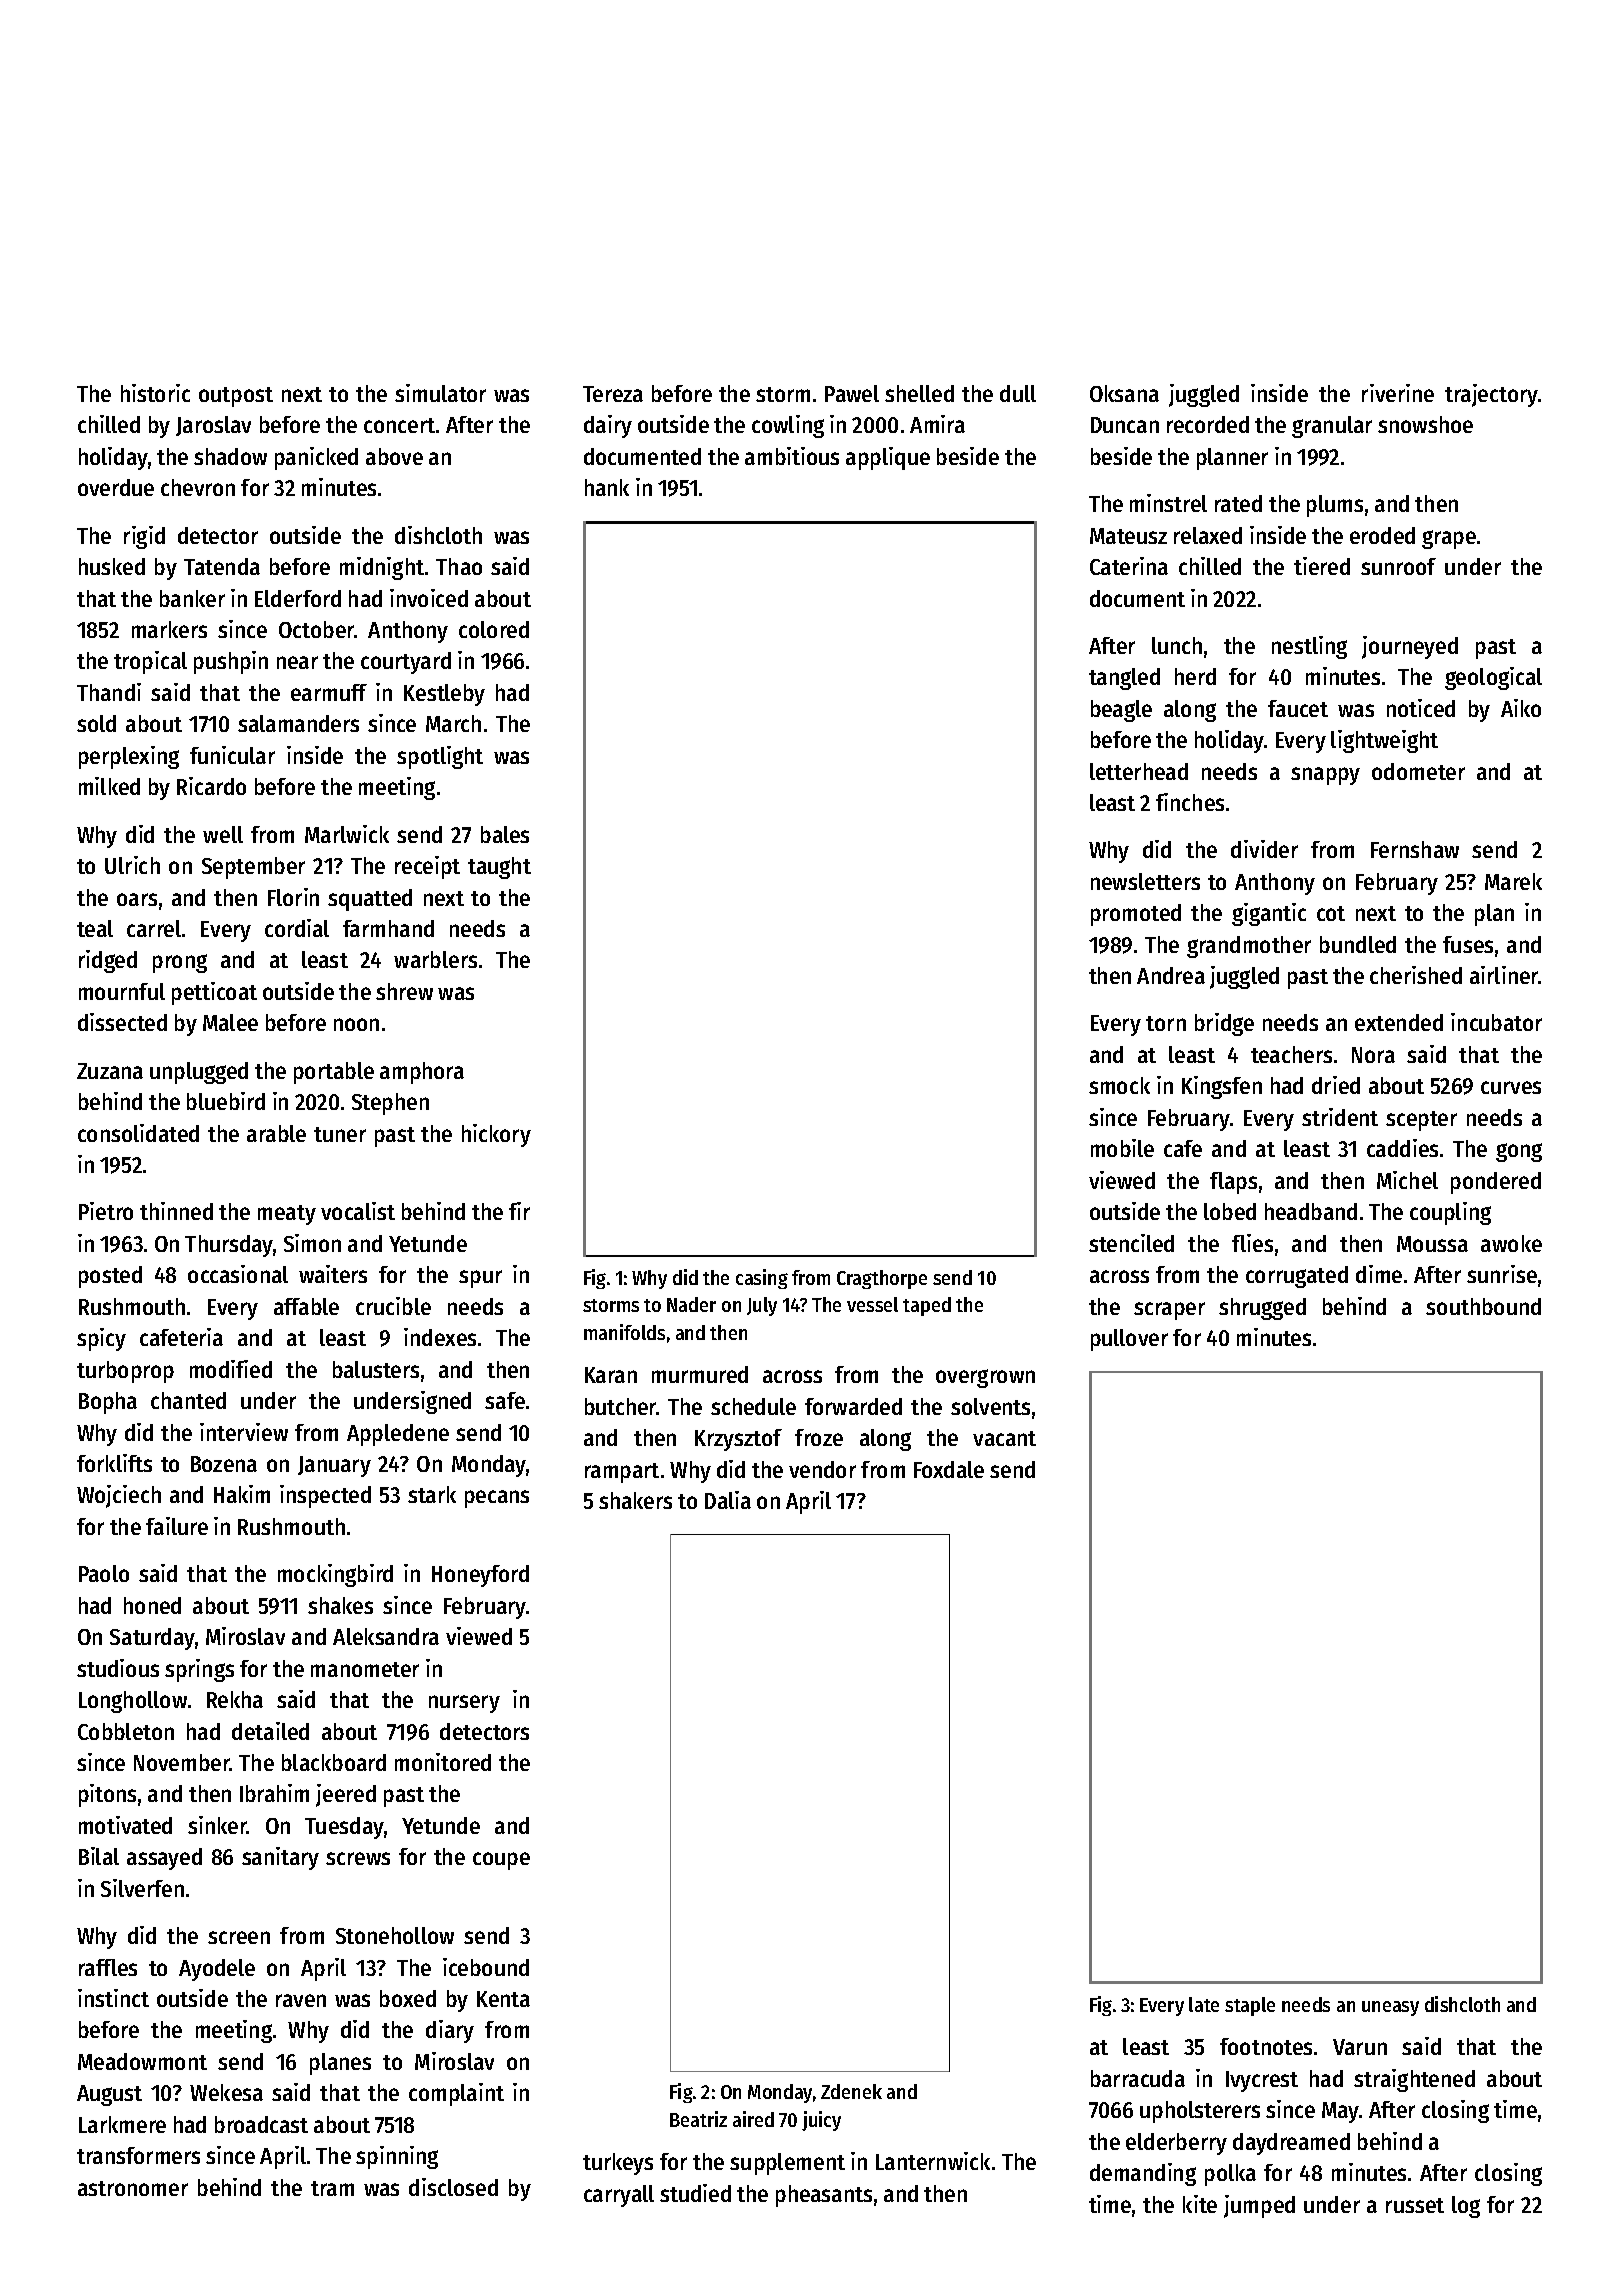  What do you see at coordinates (155, 393) in the screenshot?
I see `historic` at bounding box center [155, 393].
